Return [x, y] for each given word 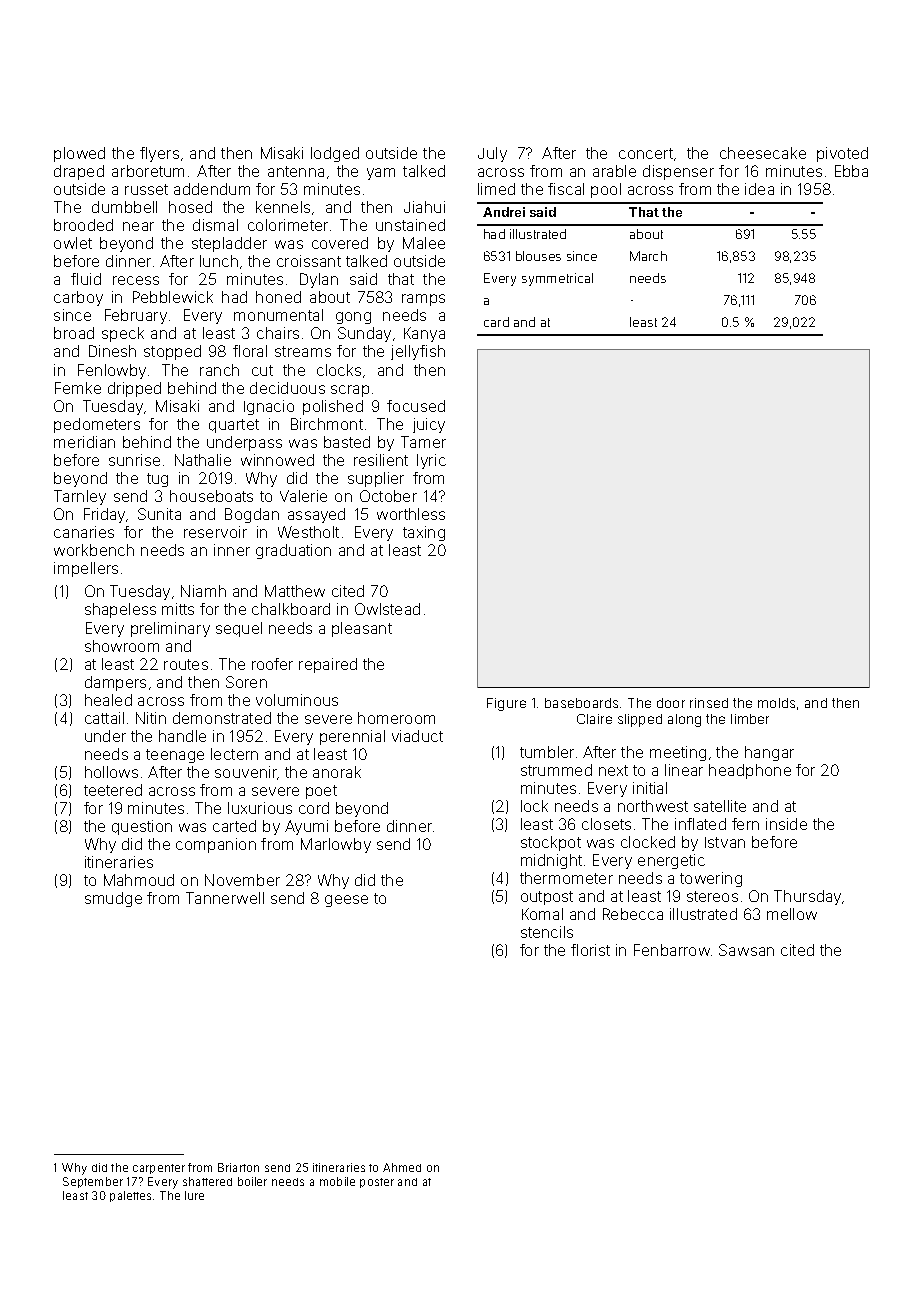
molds [776, 703]
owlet [73, 243]
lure [194, 1195]
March [648, 256]
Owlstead [387, 609]
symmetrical [557, 279]
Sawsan [746, 950]
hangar [769, 753]
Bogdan [252, 515]
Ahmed [402, 1167]
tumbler [547, 752]
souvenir [246, 773]
